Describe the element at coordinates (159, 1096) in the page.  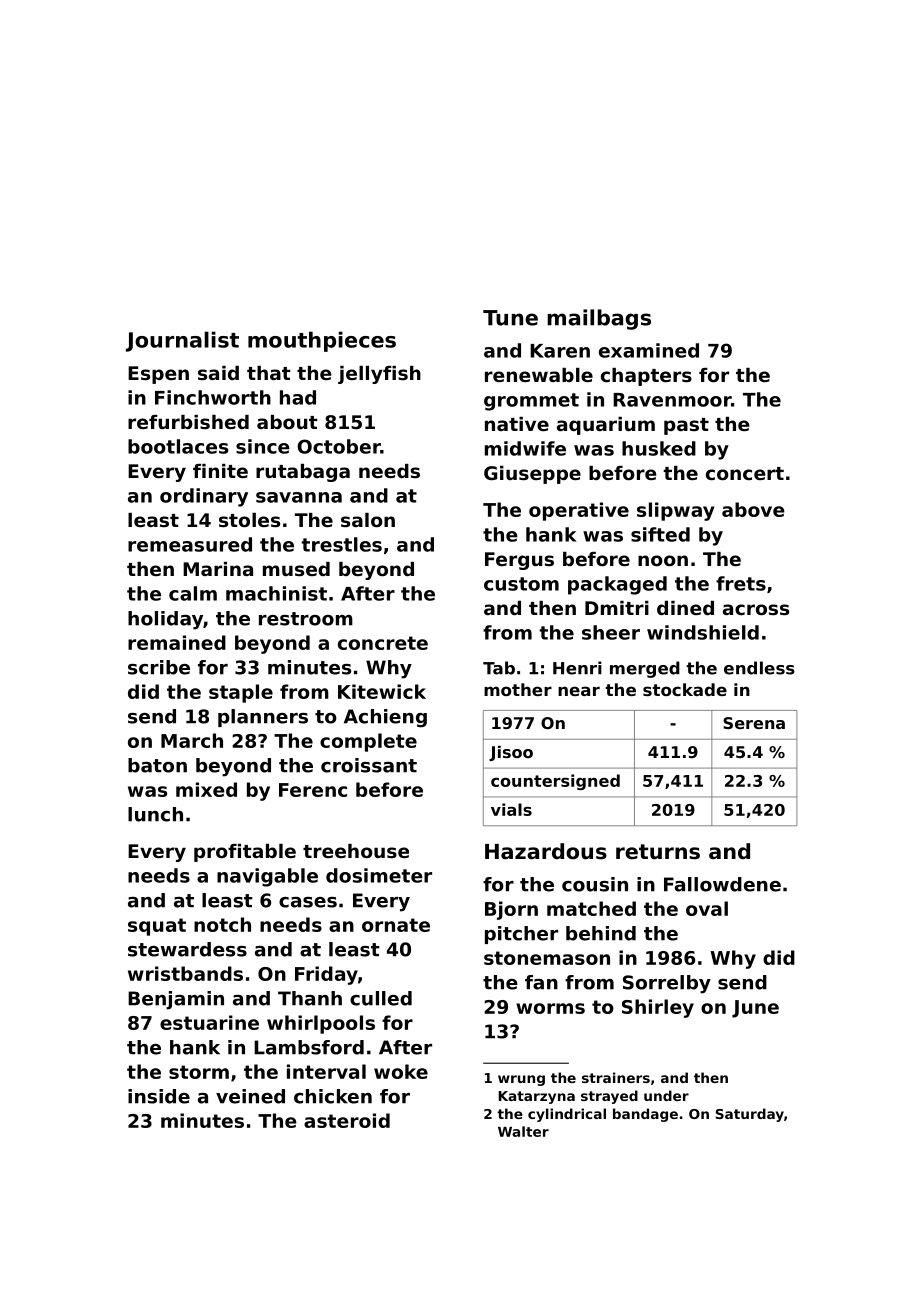
I see `inside` at that location.
